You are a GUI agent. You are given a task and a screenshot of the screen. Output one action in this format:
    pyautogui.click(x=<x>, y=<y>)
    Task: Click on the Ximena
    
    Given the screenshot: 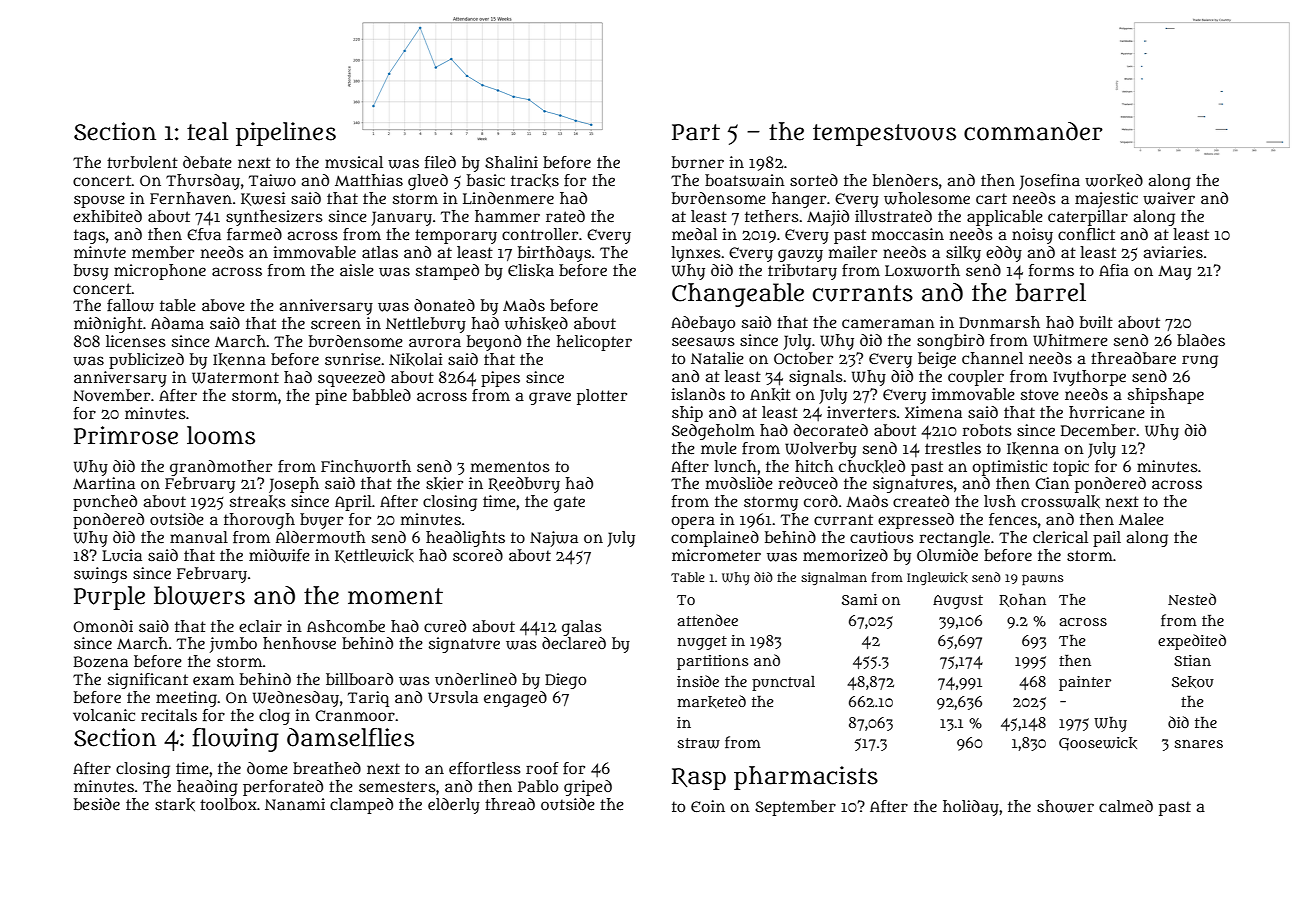 What is the action you would take?
    pyautogui.click(x=933, y=412)
